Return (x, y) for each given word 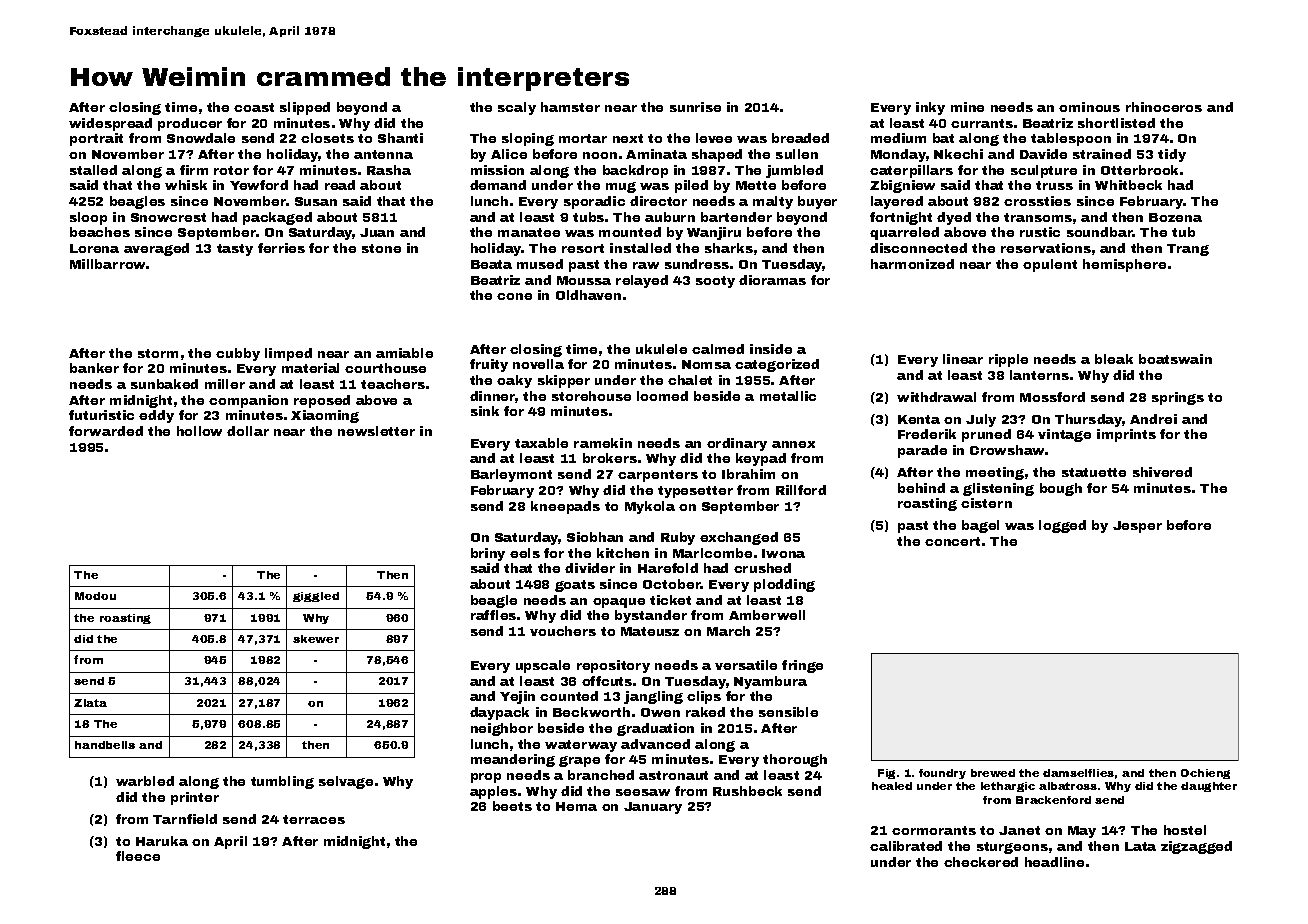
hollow (199, 431)
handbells (105, 745)
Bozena (1175, 217)
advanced (655, 744)
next (628, 138)
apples (493, 792)
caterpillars (911, 171)
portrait (96, 139)
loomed (662, 396)
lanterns (1039, 375)
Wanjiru (714, 233)
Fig (886, 774)
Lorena (94, 248)
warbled (145, 781)
